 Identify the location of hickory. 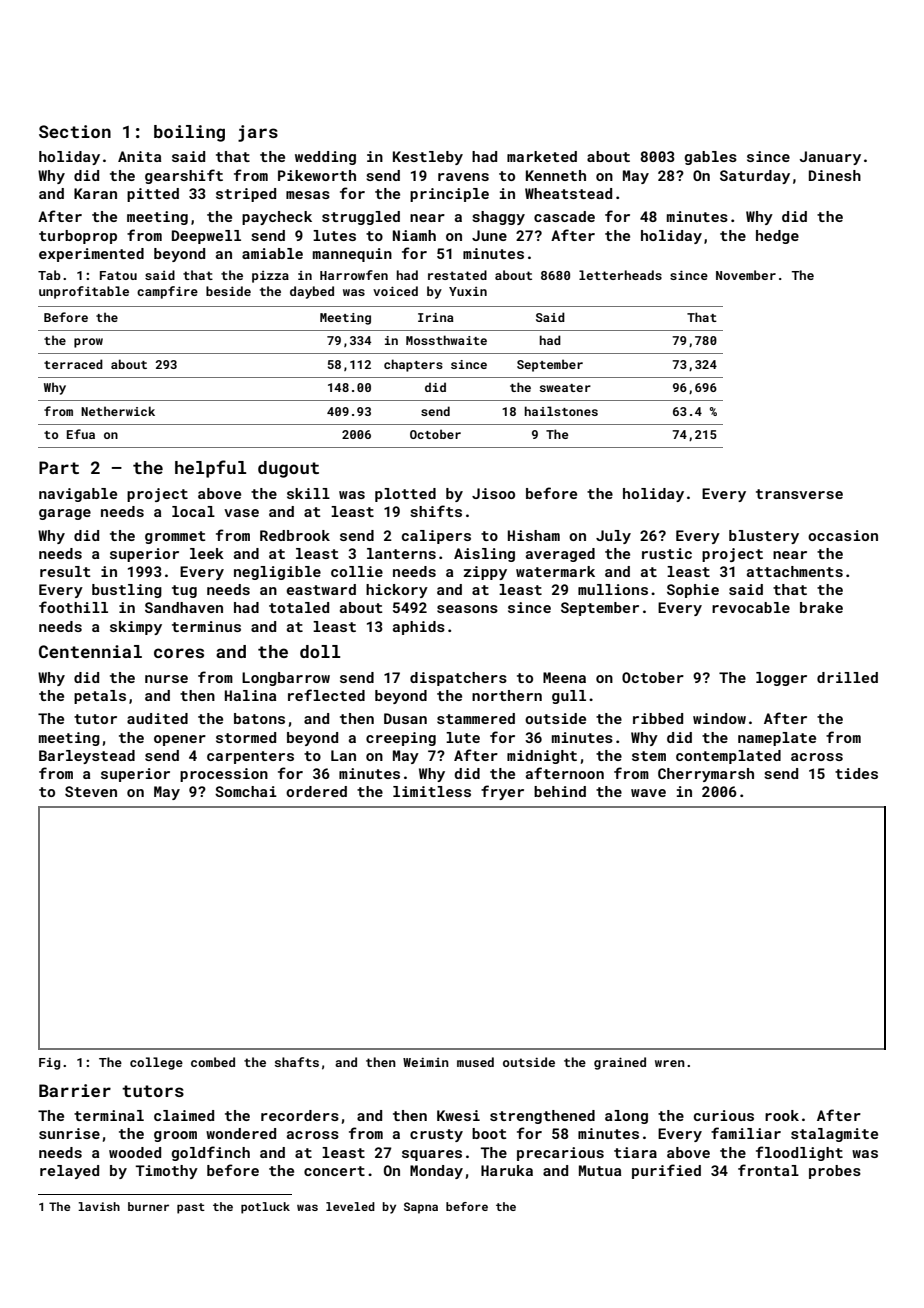
(397, 591).
